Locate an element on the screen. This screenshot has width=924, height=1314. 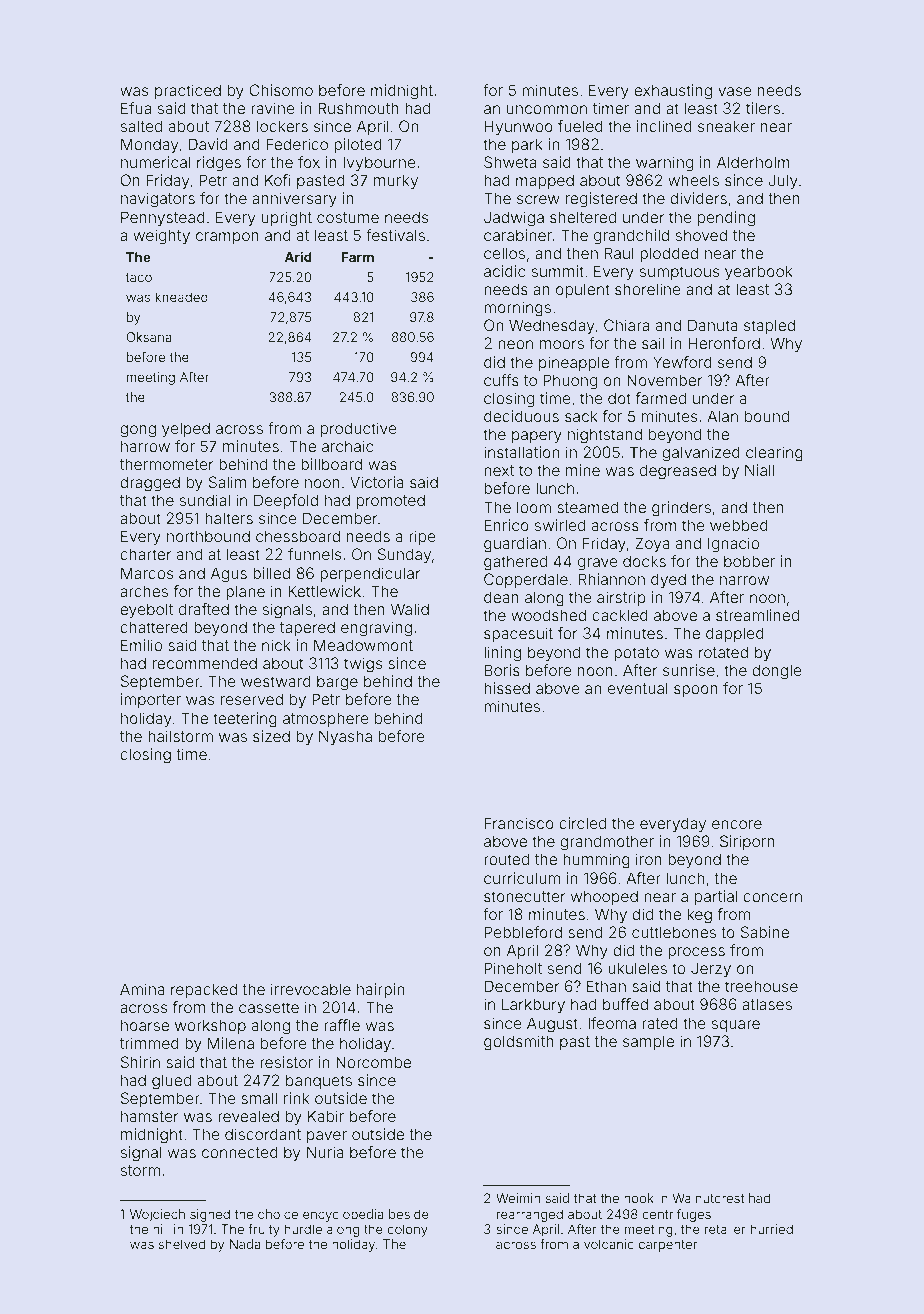
yearbook is located at coordinates (759, 273).
